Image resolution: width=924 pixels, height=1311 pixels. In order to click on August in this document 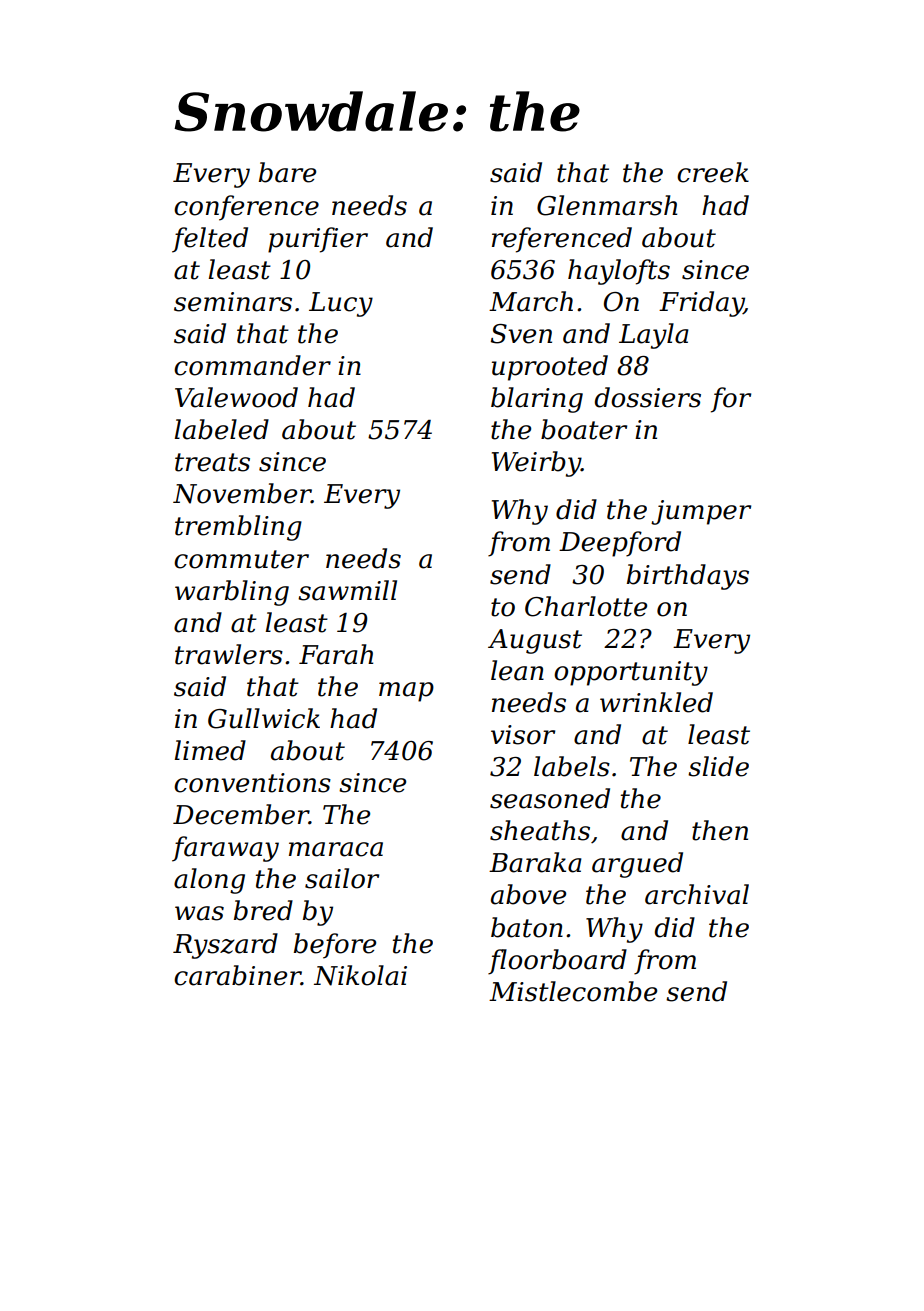, I will do `click(535, 641)`.
